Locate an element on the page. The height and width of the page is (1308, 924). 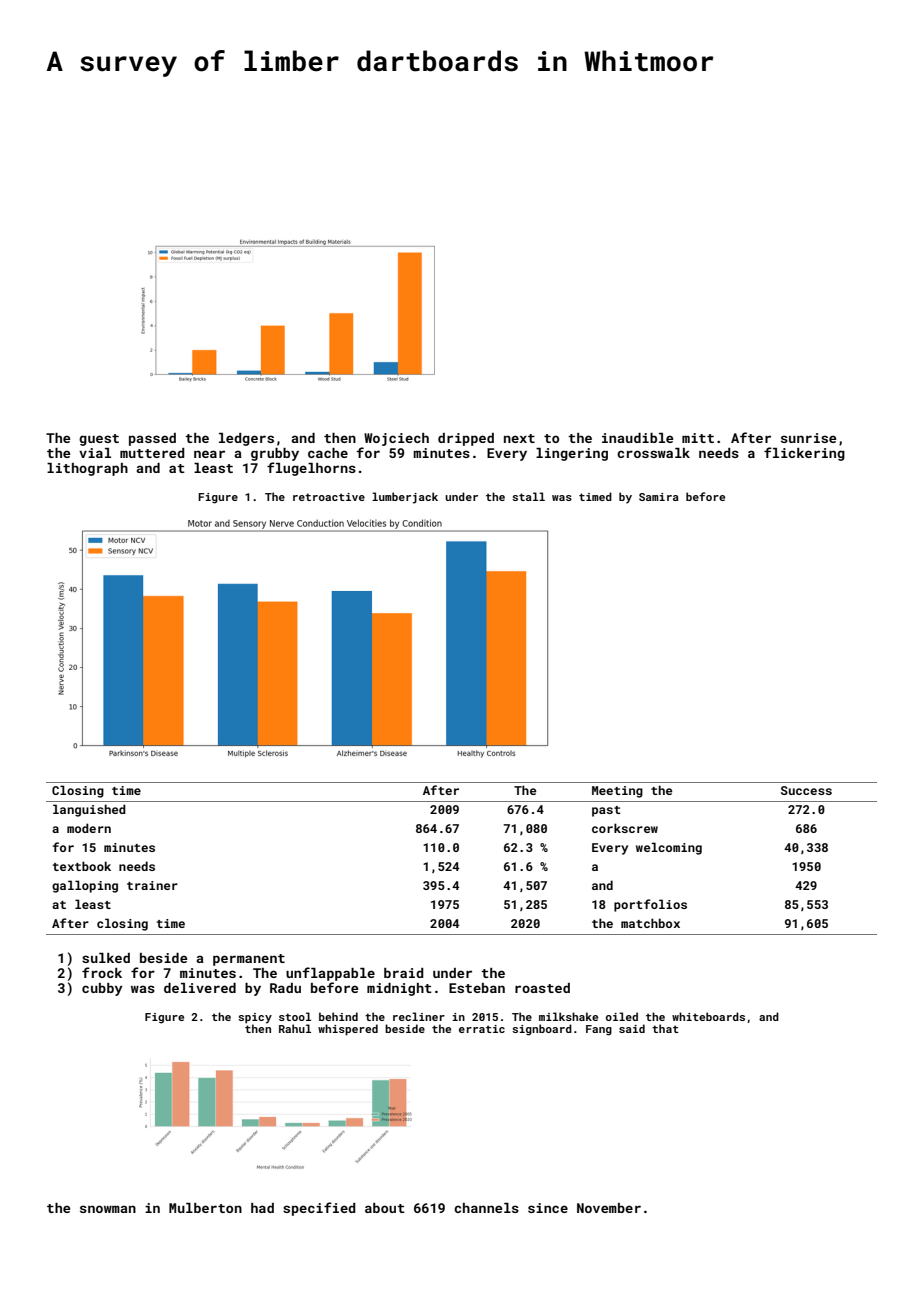
since is located at coordinates (548, 1208).
